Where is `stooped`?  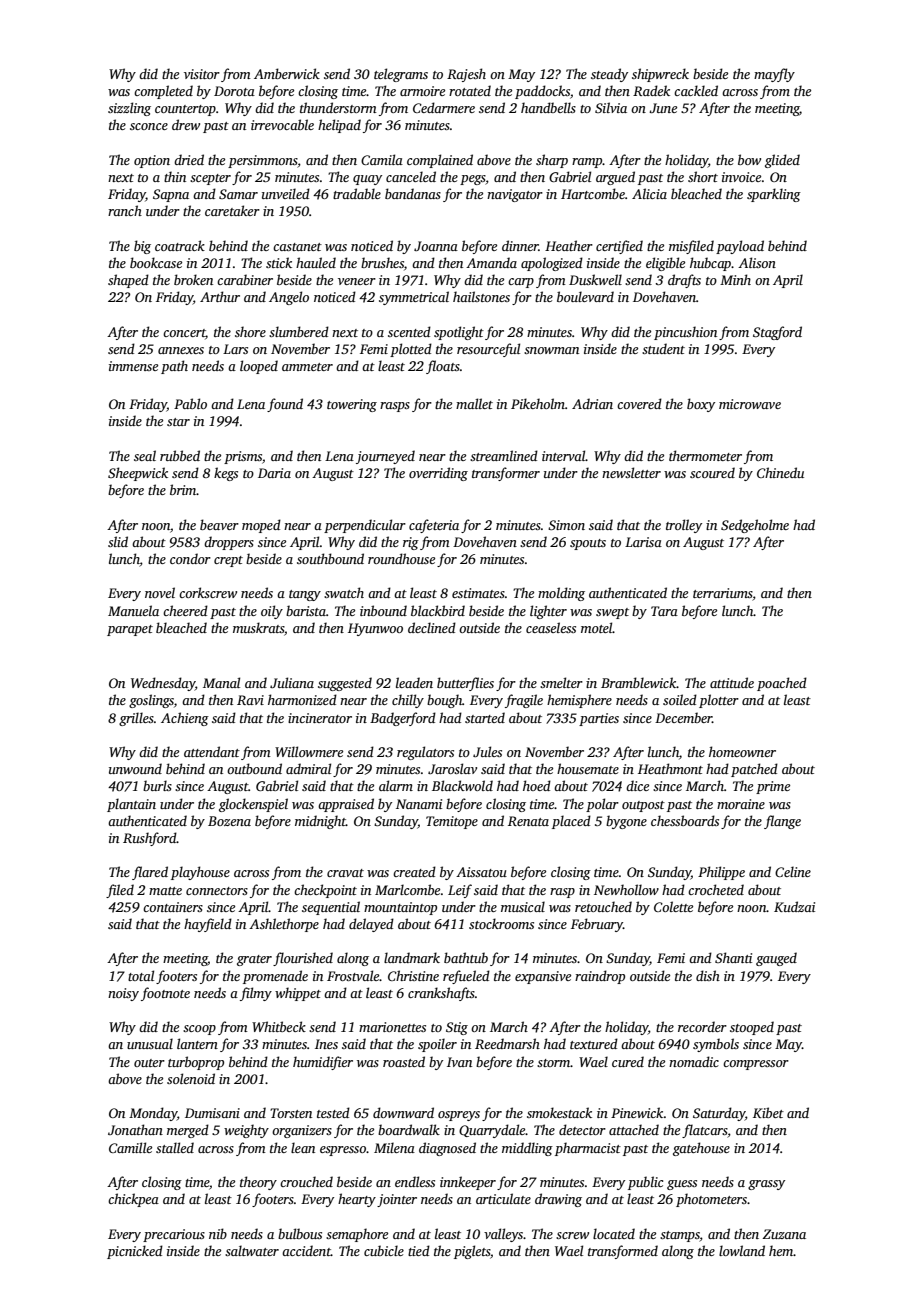 stooped is located at coordinates (752, 1028).
